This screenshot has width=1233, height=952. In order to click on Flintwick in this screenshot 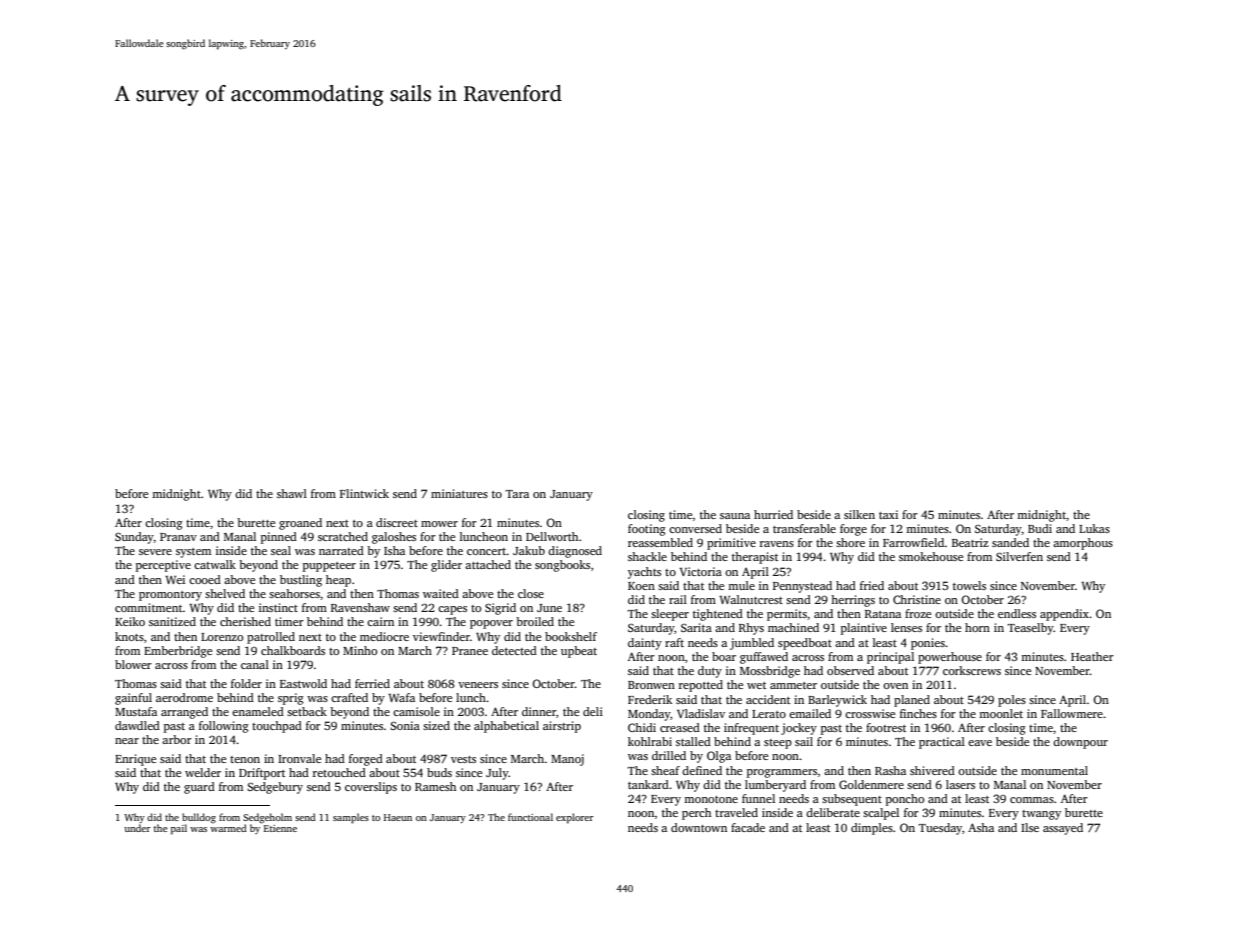, I will do `click(364, 493)`.
